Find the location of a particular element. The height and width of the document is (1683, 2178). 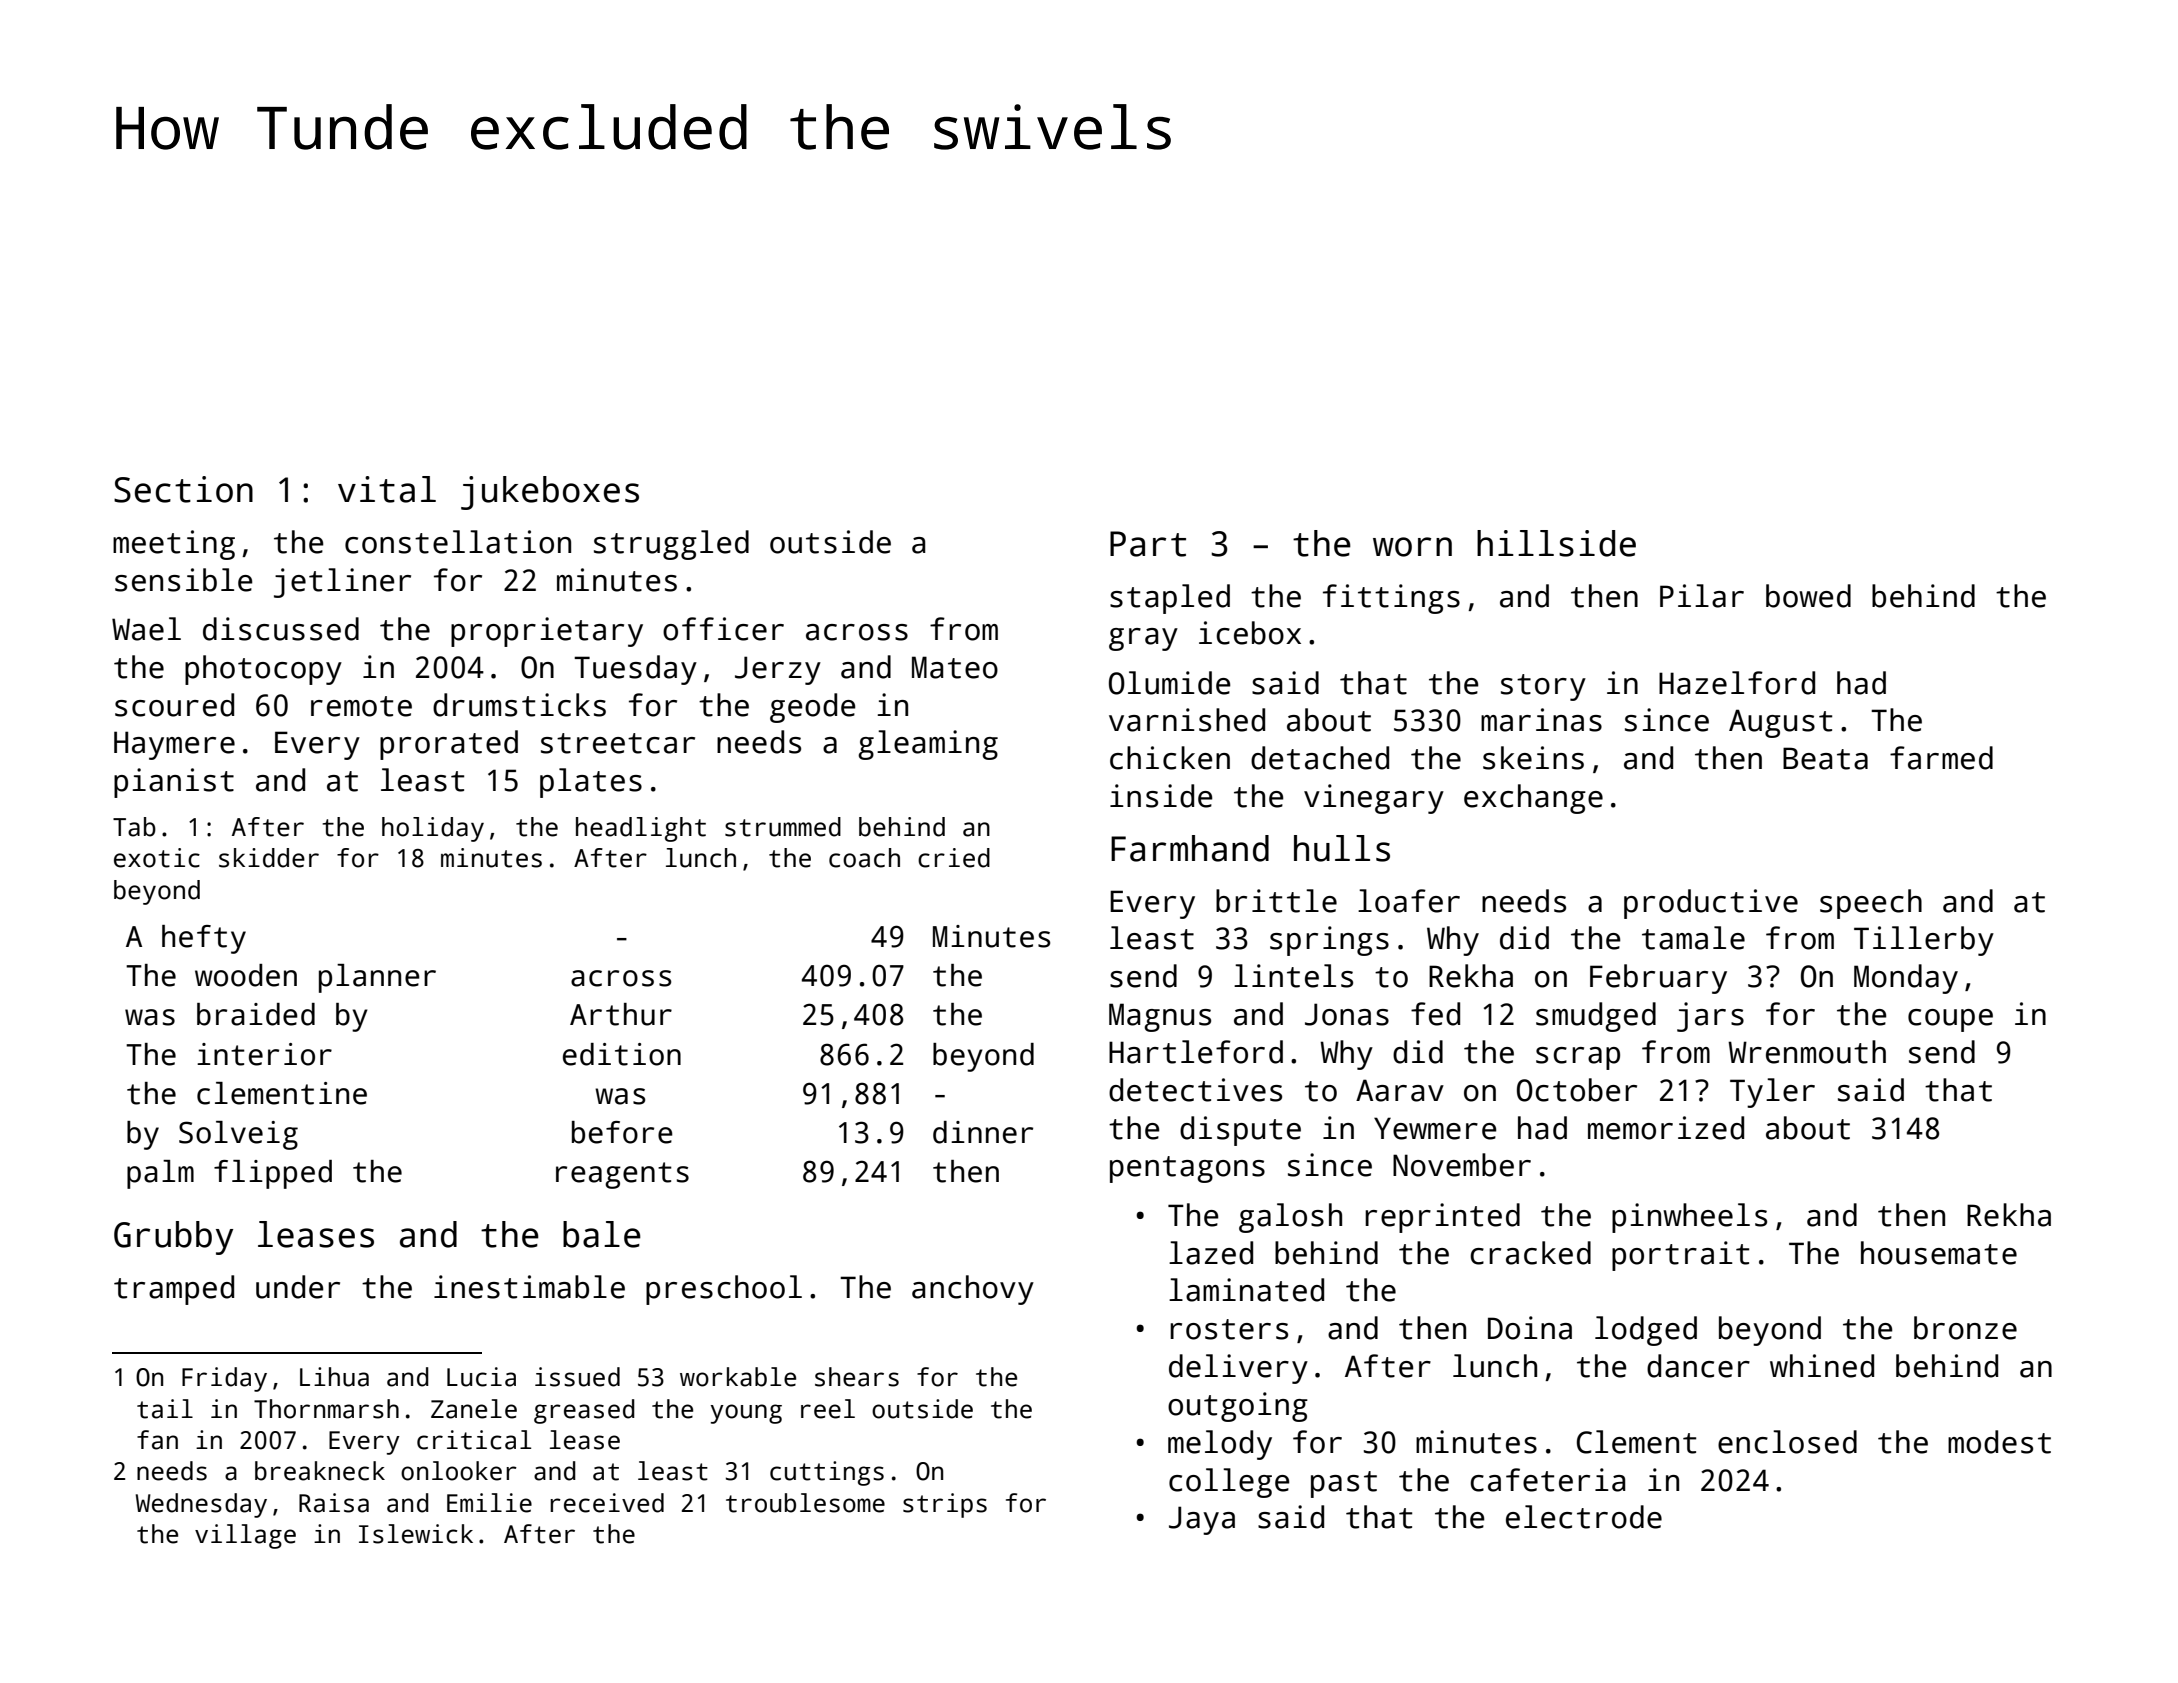

cried is located at coordinates (954, 858).
